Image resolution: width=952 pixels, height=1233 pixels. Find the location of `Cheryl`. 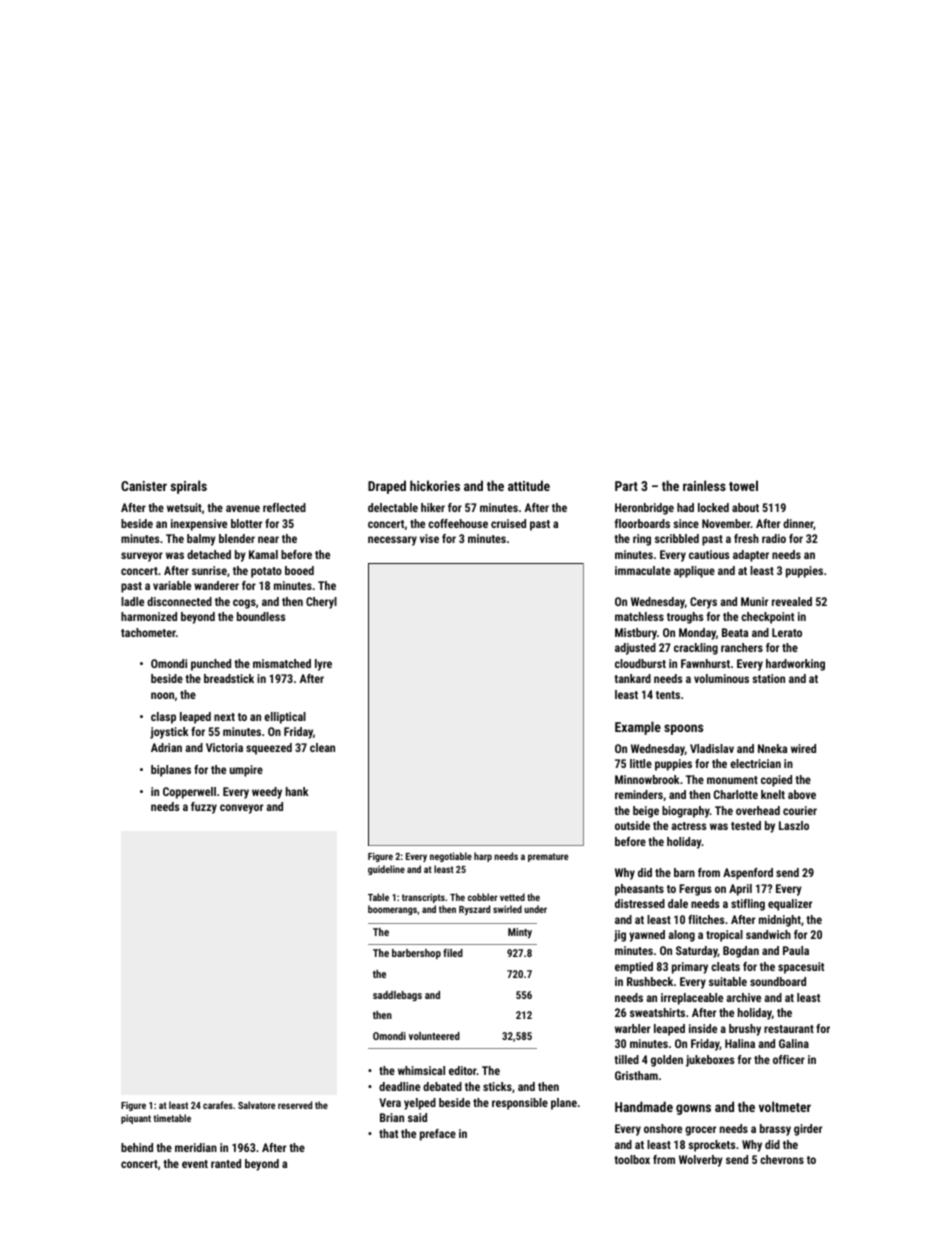

Cheryl is located at coordinates (321, 603).
